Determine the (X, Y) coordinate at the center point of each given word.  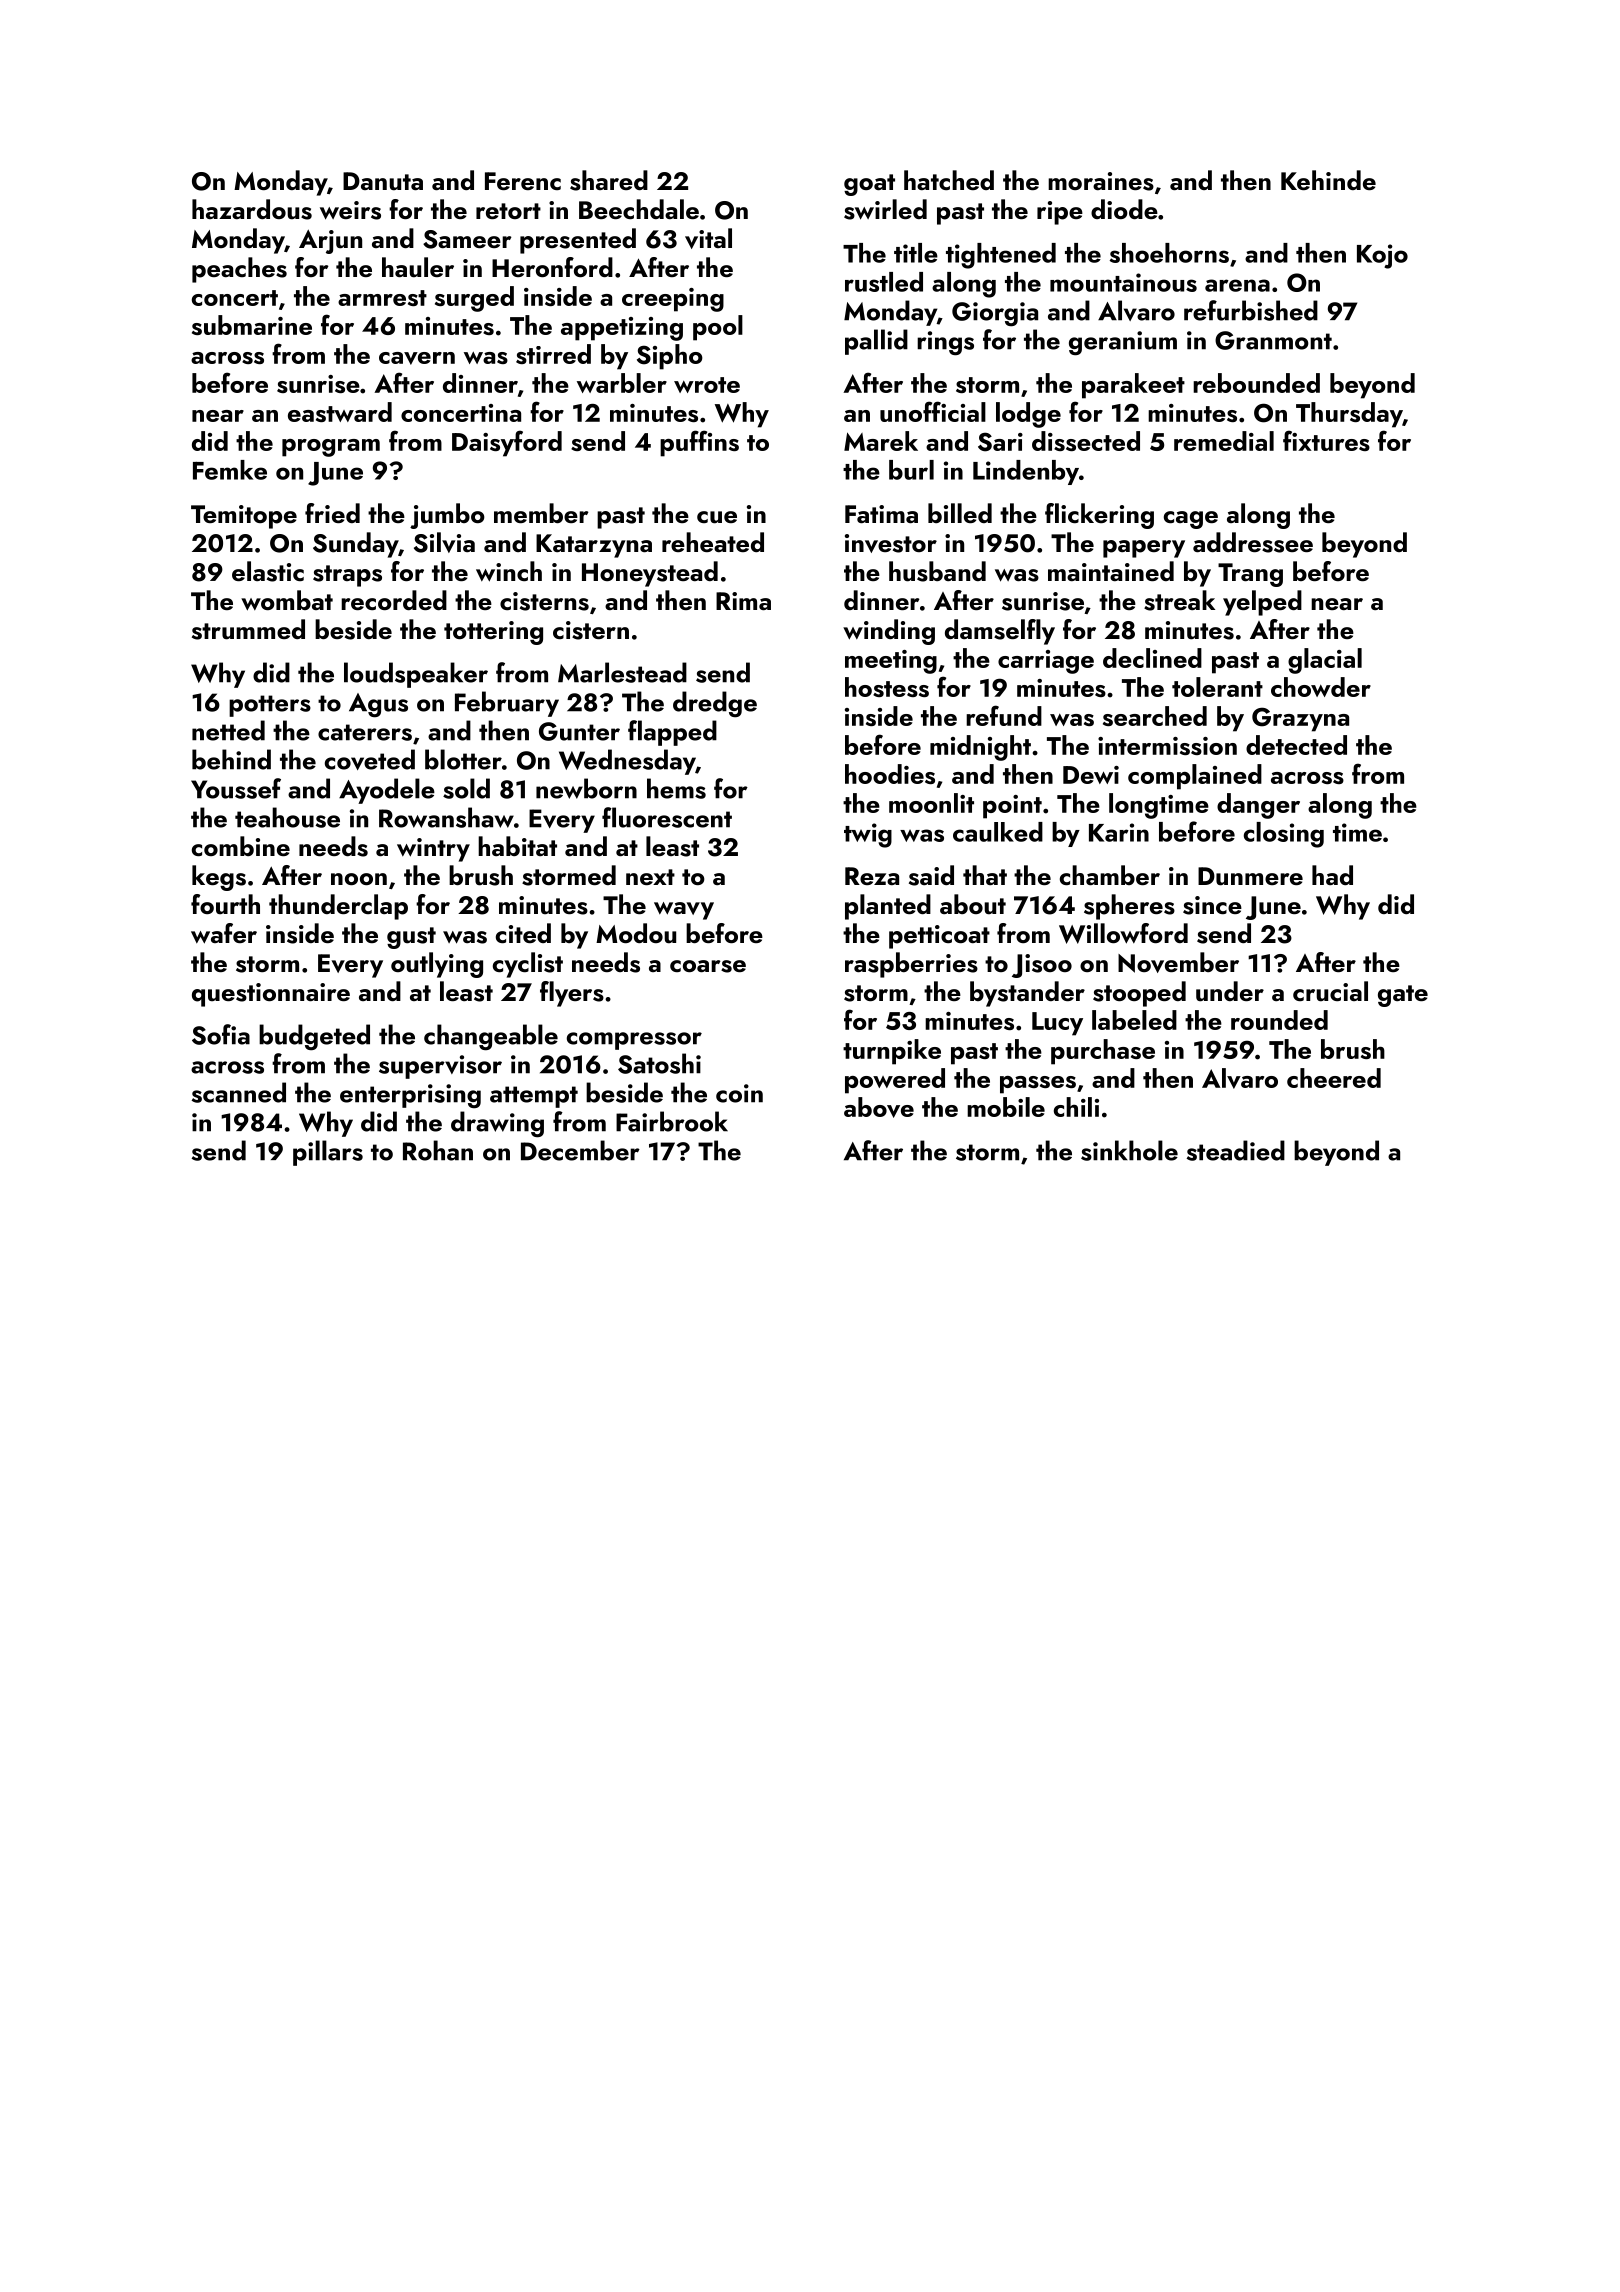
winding (889, 632)
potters (270, 706)
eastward (340, 412)
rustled (884, 282)
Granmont (1273, 340)
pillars (328, 1153)
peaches (239, 270)
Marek (881, 441)
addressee (1253, 542)
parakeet (1133, 386)
